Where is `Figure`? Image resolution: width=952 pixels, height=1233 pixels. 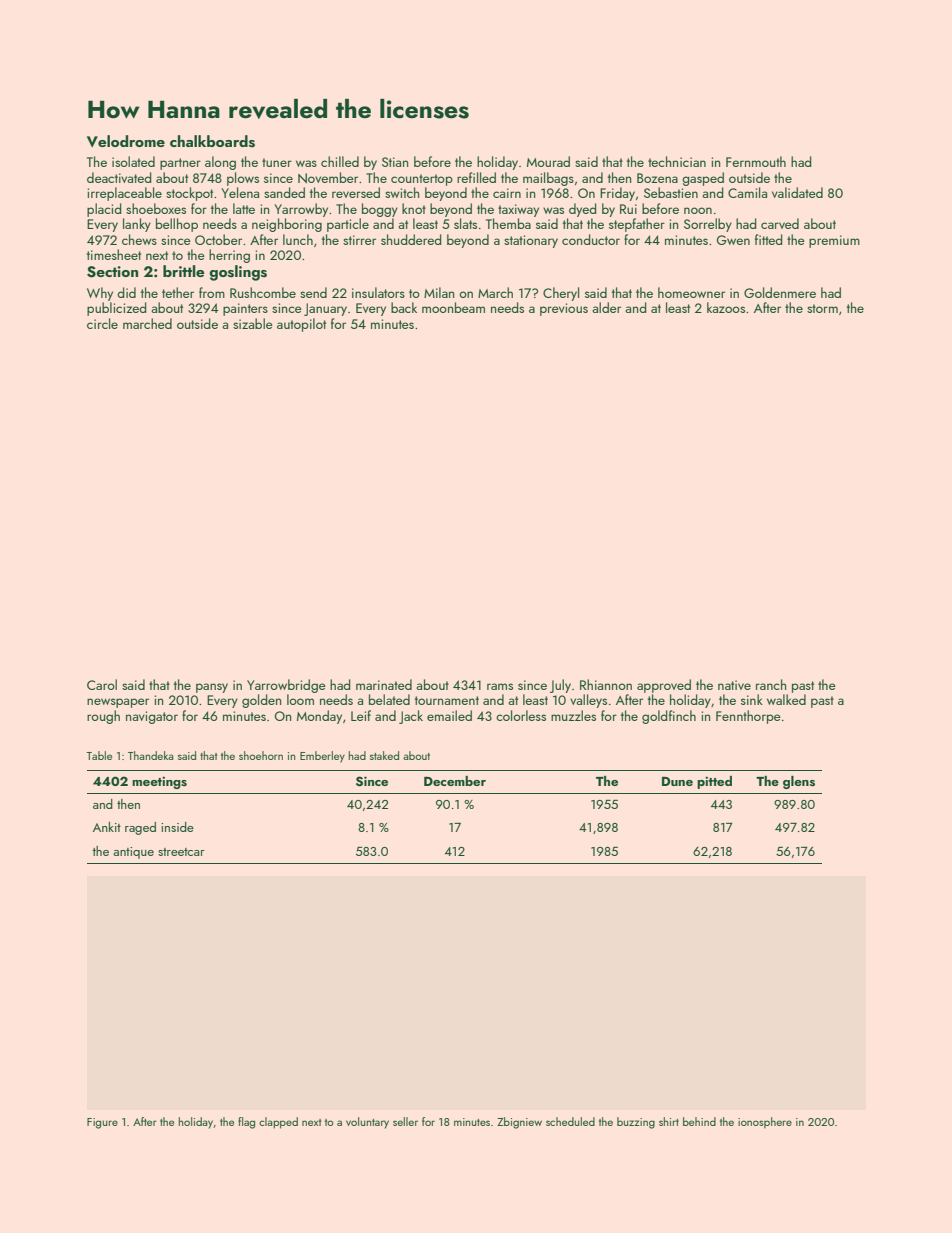
Figure is located at coordinates (102, 1123).
